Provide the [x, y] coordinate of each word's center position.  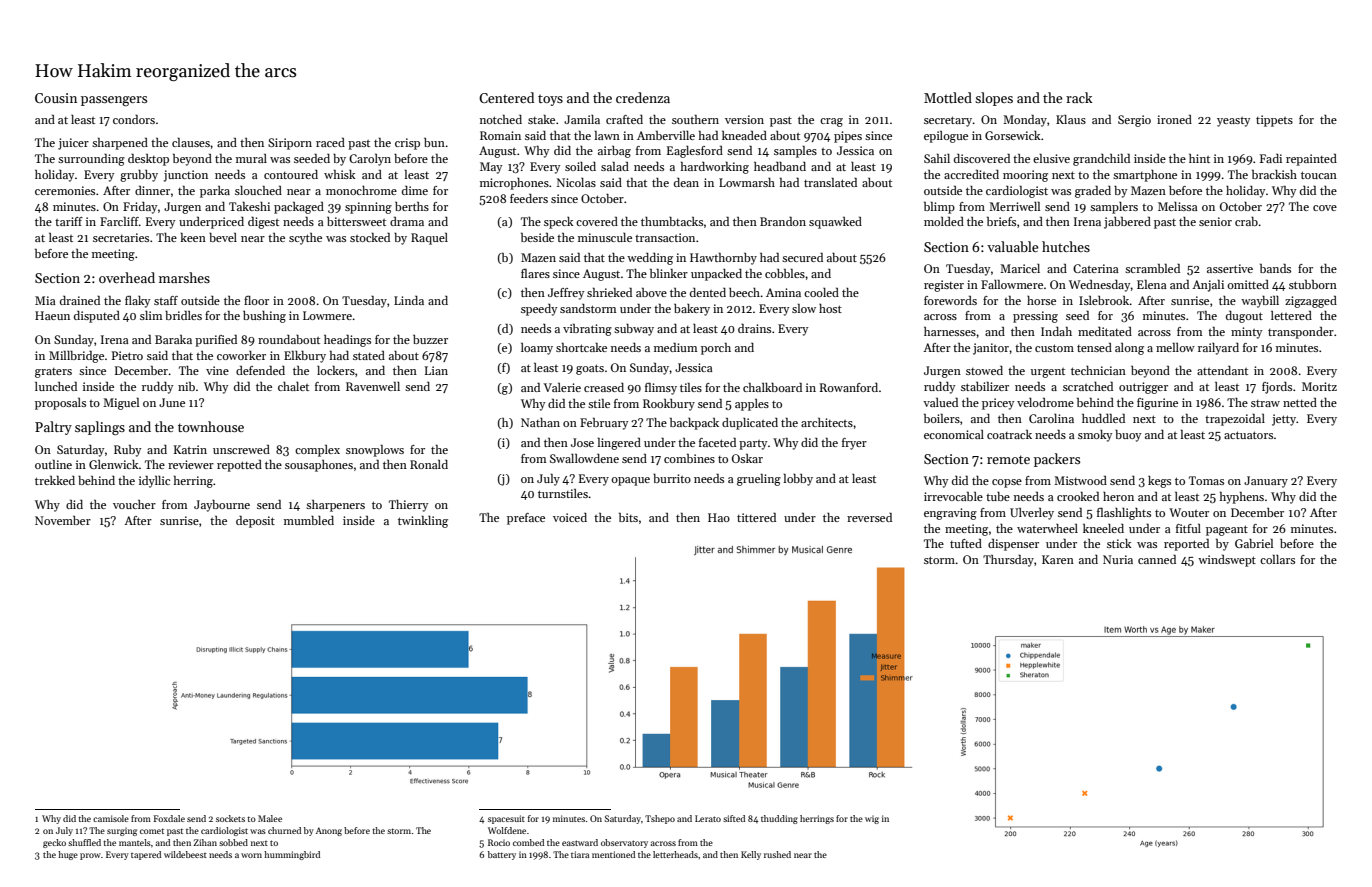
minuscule [605, 237]
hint [1199, 158]
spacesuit [506, 819]
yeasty [1233, 122]
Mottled [948, 97]
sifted [734, 818]
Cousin [56, 98]
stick [1119, 543]
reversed [869, 517]
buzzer [430, 339]
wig [872, 819]
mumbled [309, 520]
